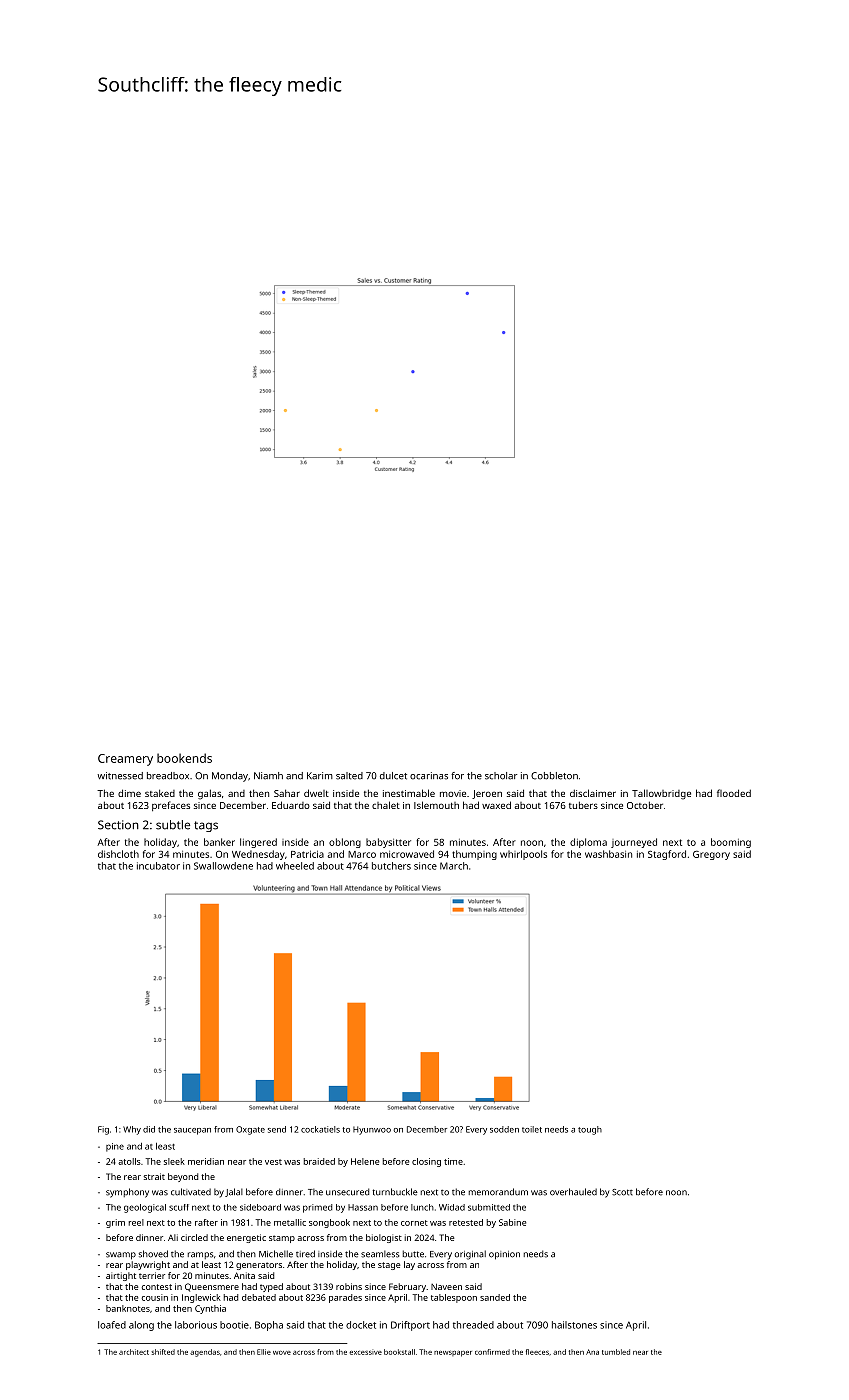 The image size is (849, 1400). Describe the element at coordinates (711, 855) in the image. I see `Gregory` at that location.
